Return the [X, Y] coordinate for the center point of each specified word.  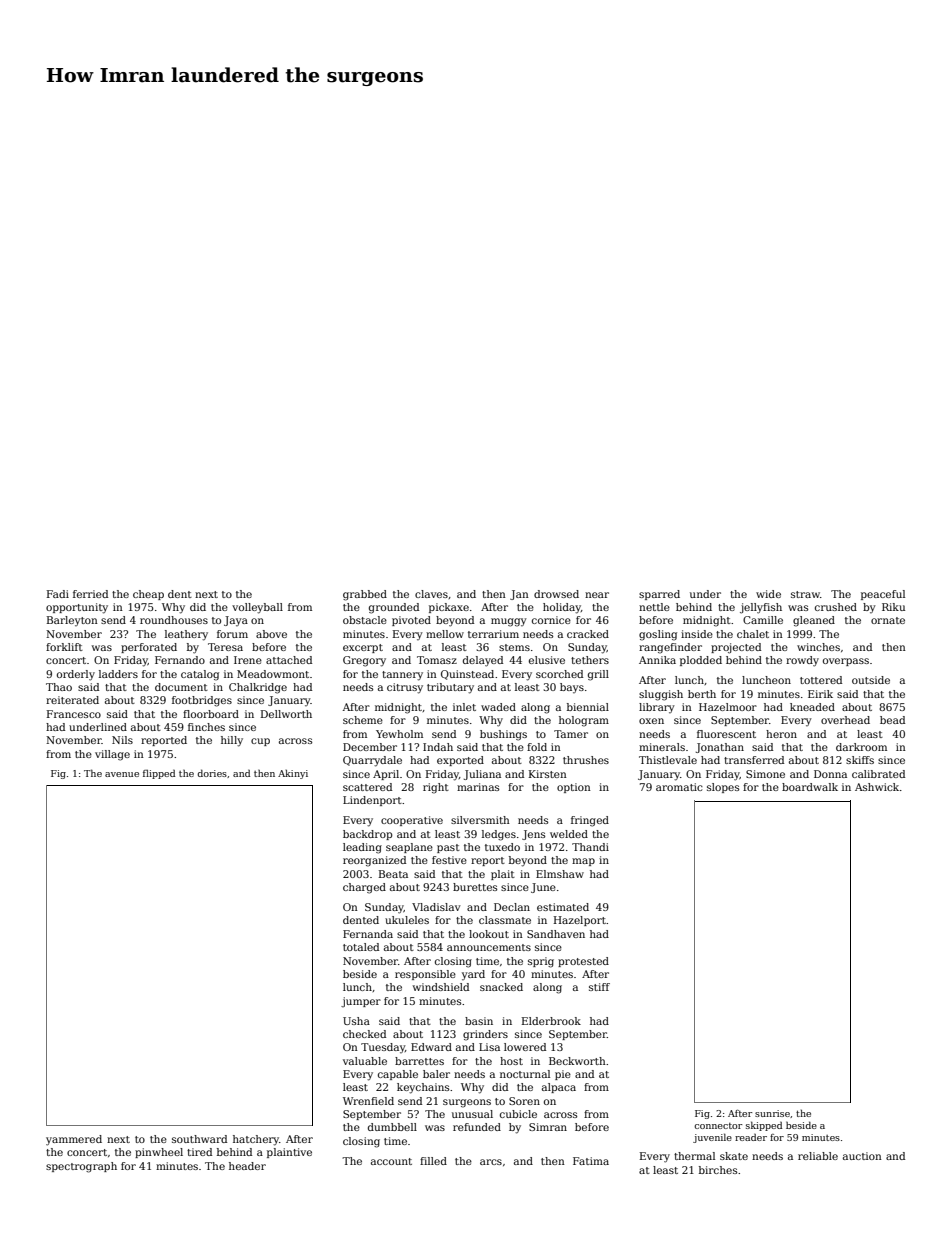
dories [212, 773]
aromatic [679, 787]
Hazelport [580, 921]
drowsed [556, 594]
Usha [356, 1021]
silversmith [480, 820]
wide [768, 594]
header [247, 1166]
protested [583, 962]
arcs [491, 1162]
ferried [90, 594]
